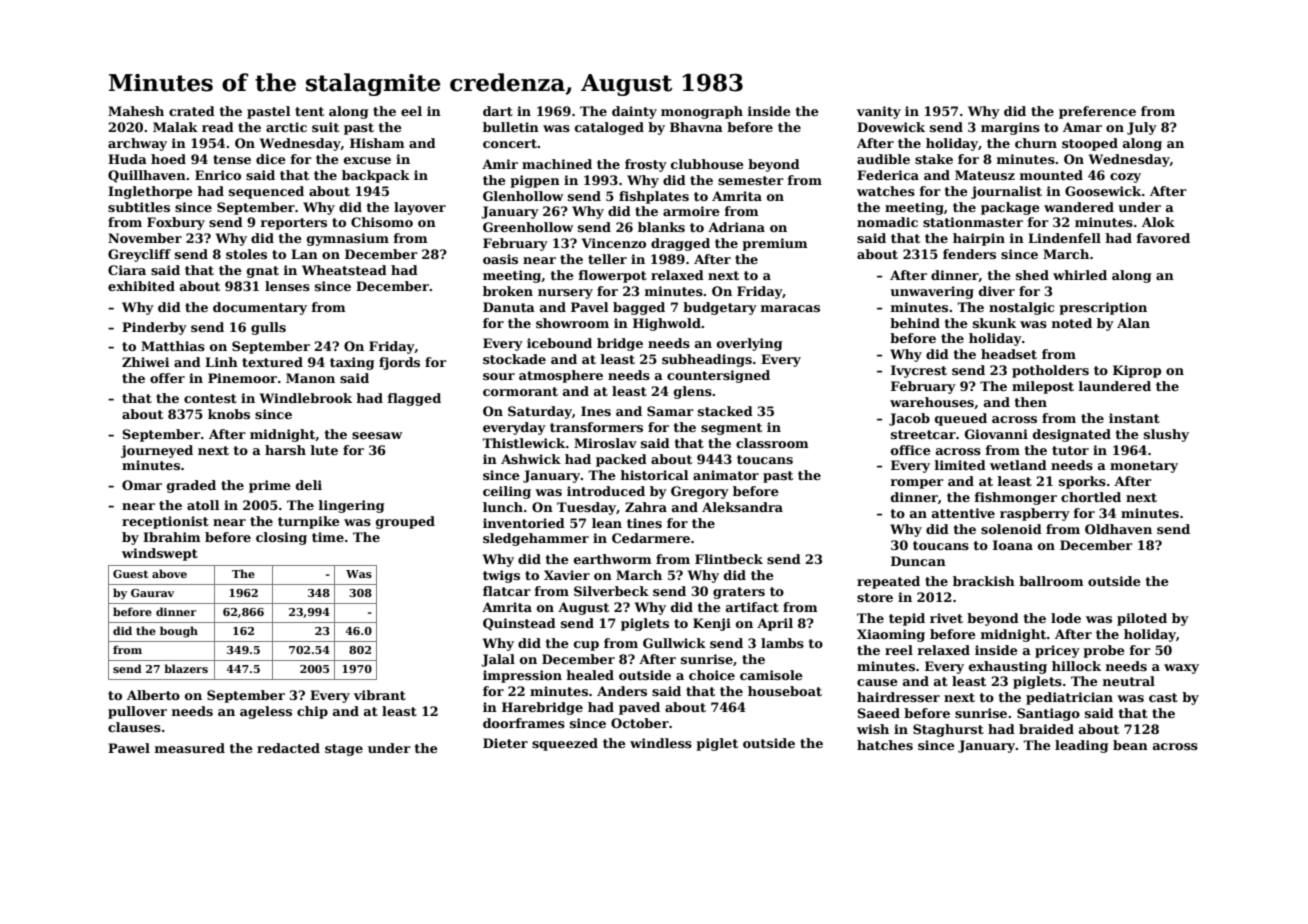 This screenshot has height=924, width=1308. What do you see at coordinates (1142, 128) in the screenshot?
I see `July` at bounding box center [1142, 128].
